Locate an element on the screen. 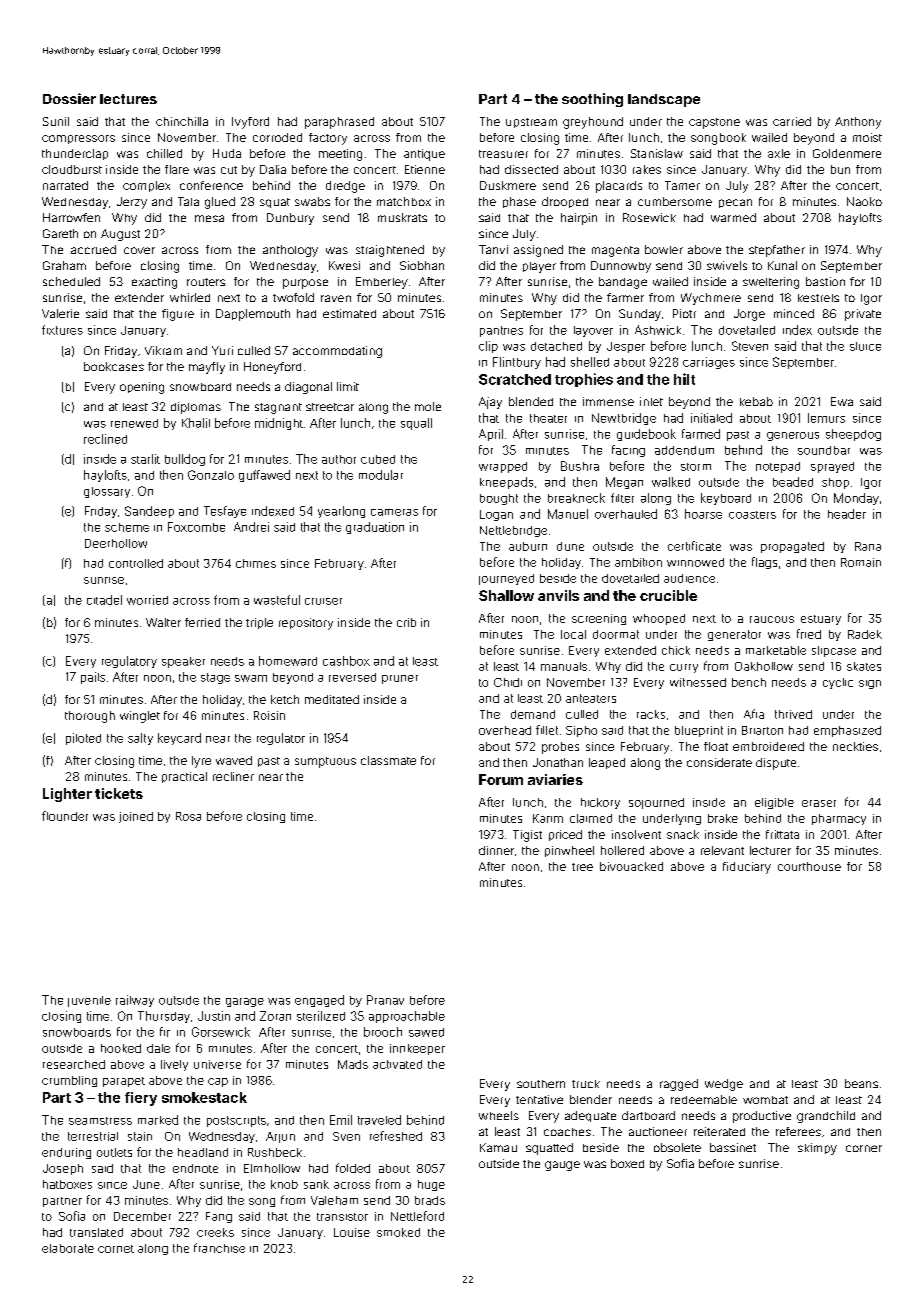  railway is located at coordinates (135, 1001).
